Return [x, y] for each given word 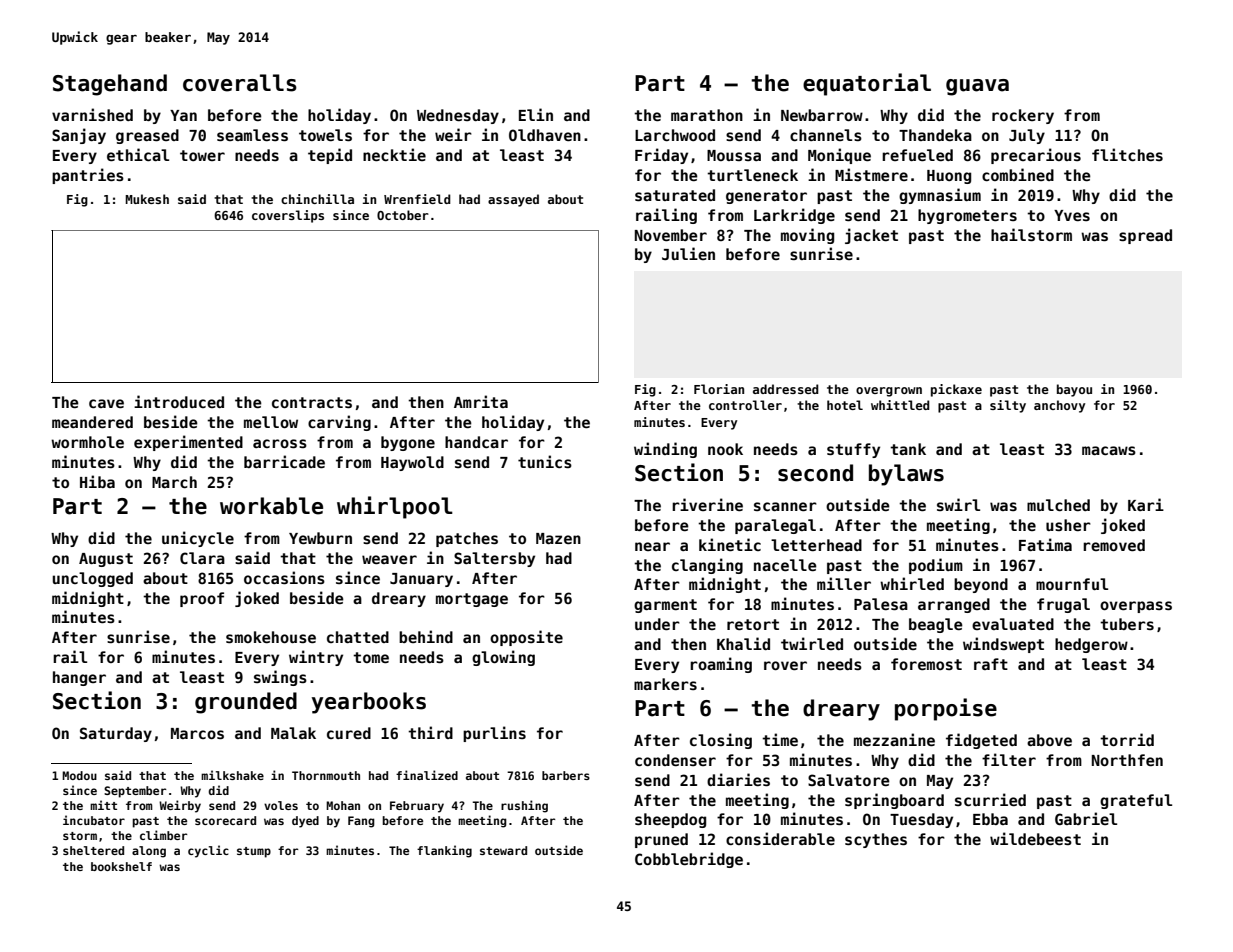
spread [1145, 236]
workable [271, 506]
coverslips [288, 216]
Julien [688, 253]
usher [1068, 525]
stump [254, 852]
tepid [330, 156]
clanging [707, 566]
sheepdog [670, 820]
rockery [1023, 116]
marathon [707, 115]
